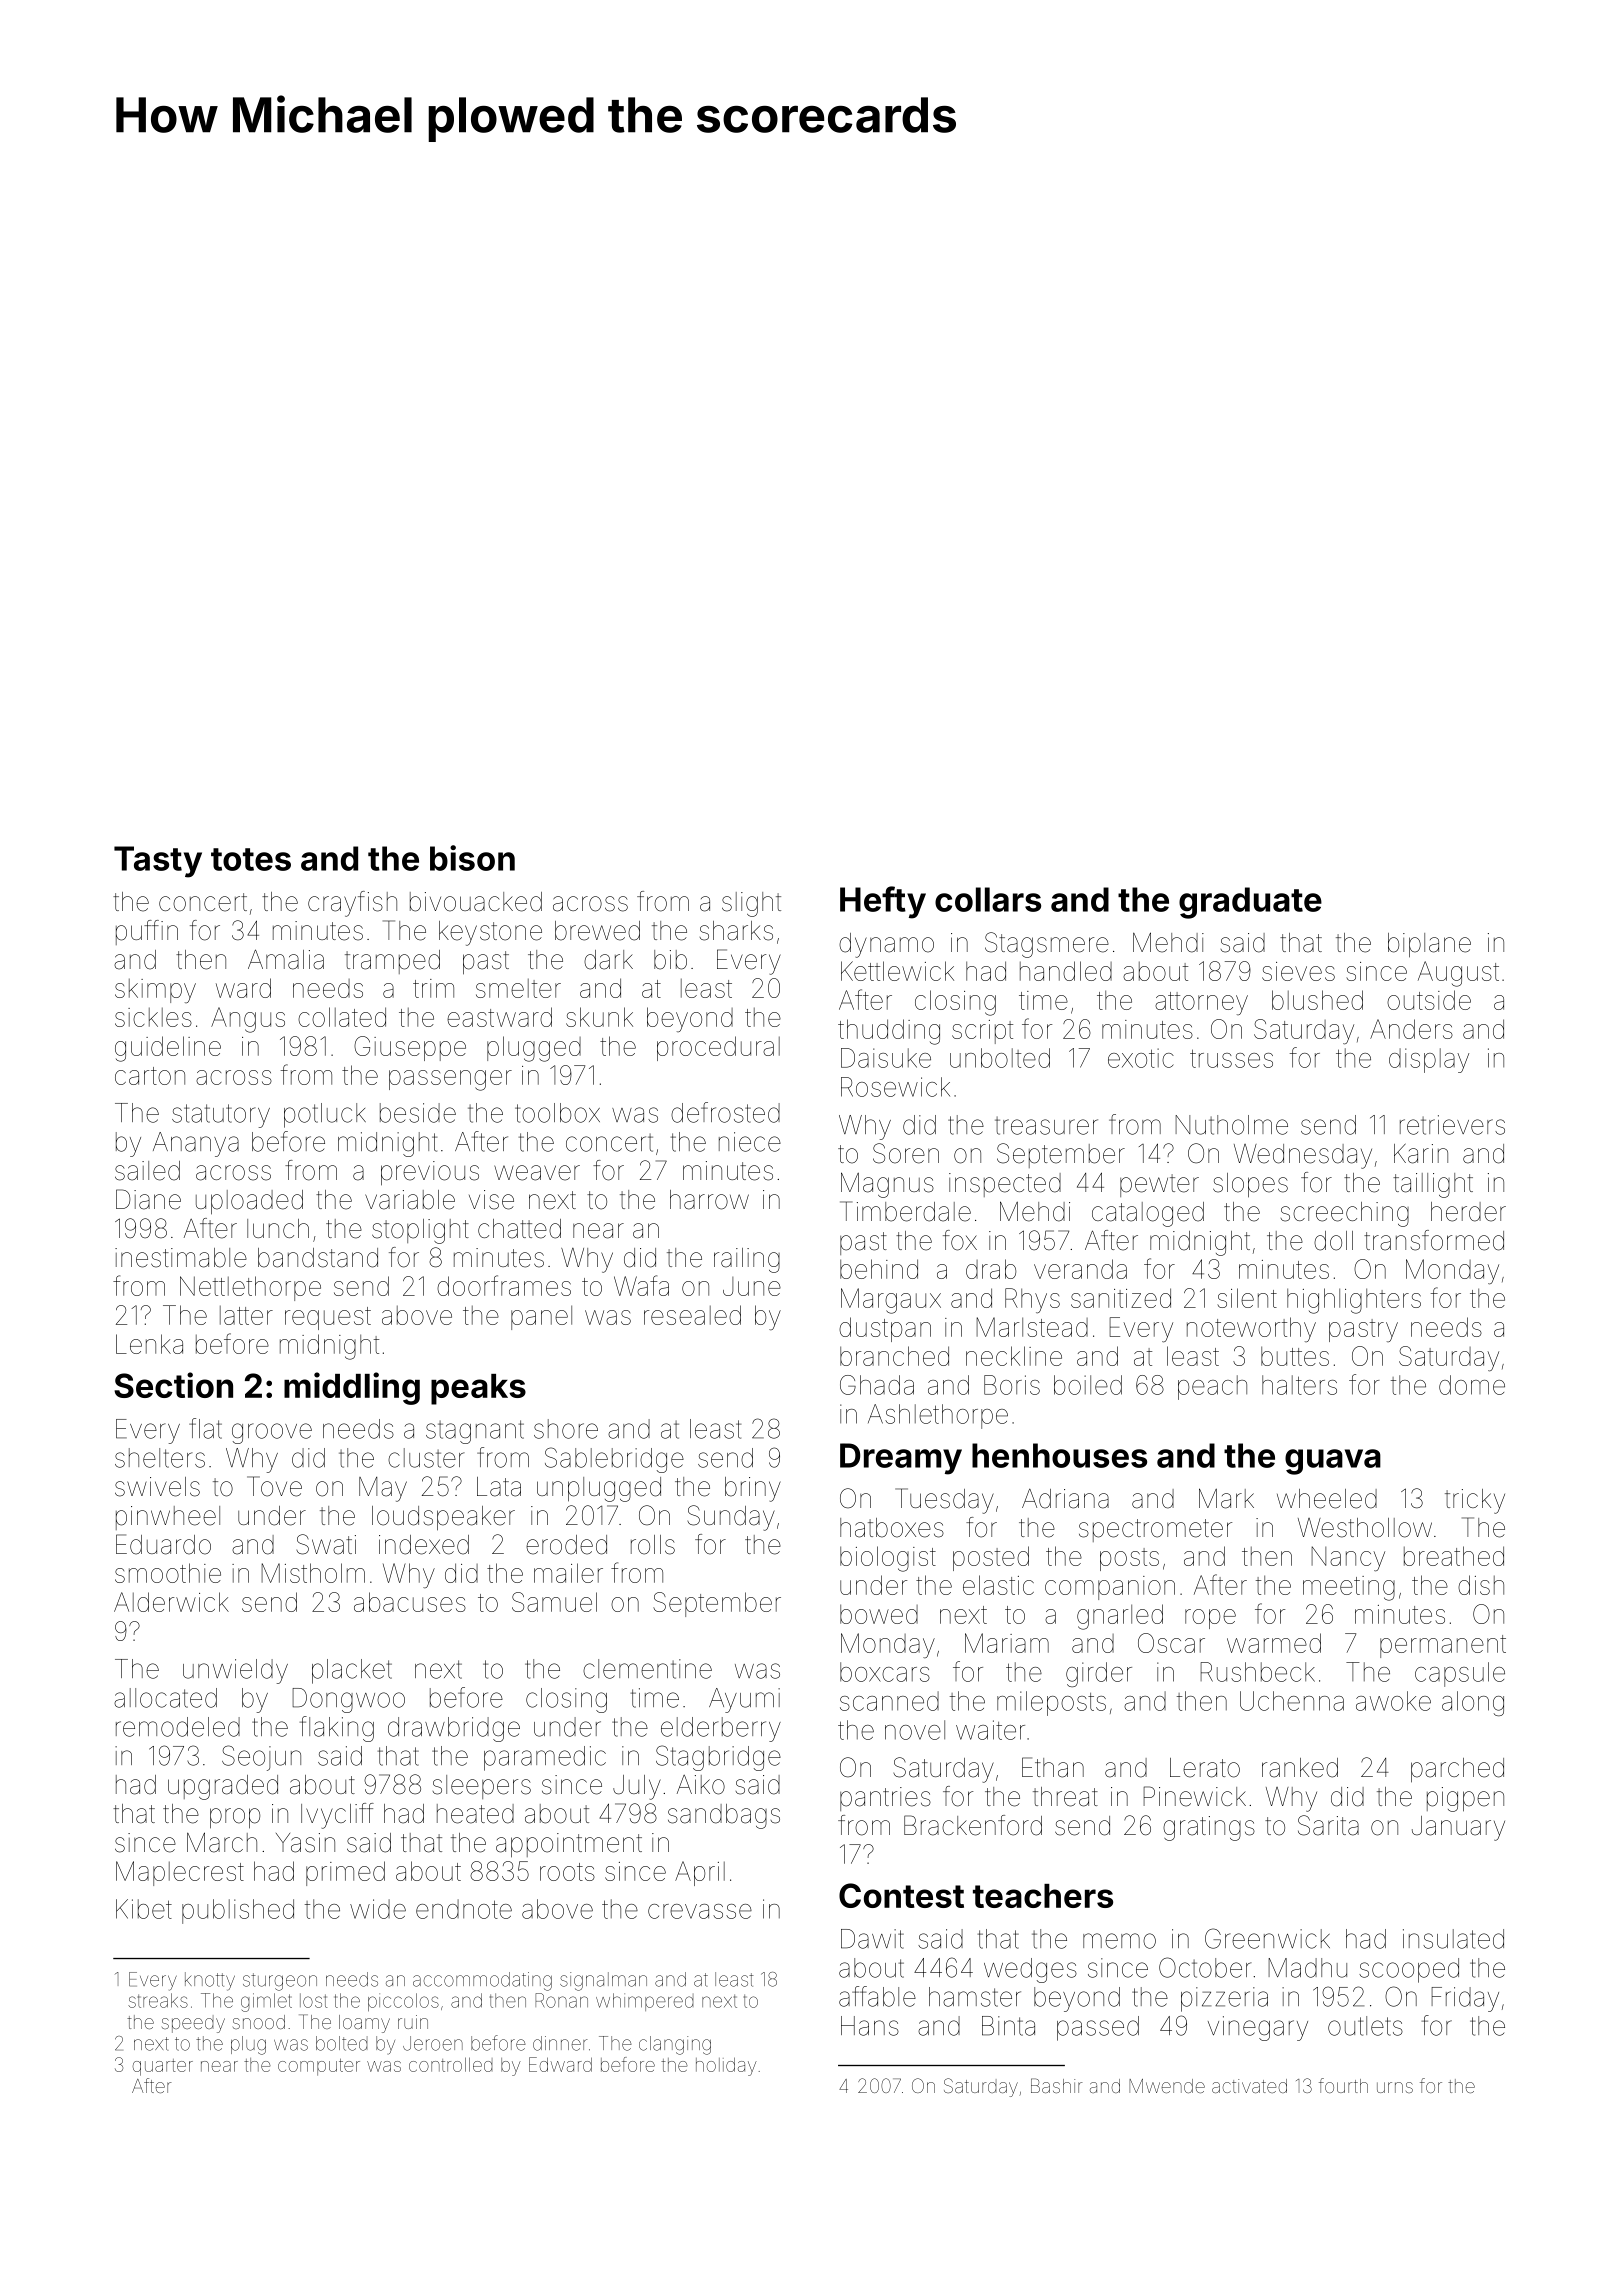 The image size is (1620, 2292). I want to click on snood, so click(259, 2022).
